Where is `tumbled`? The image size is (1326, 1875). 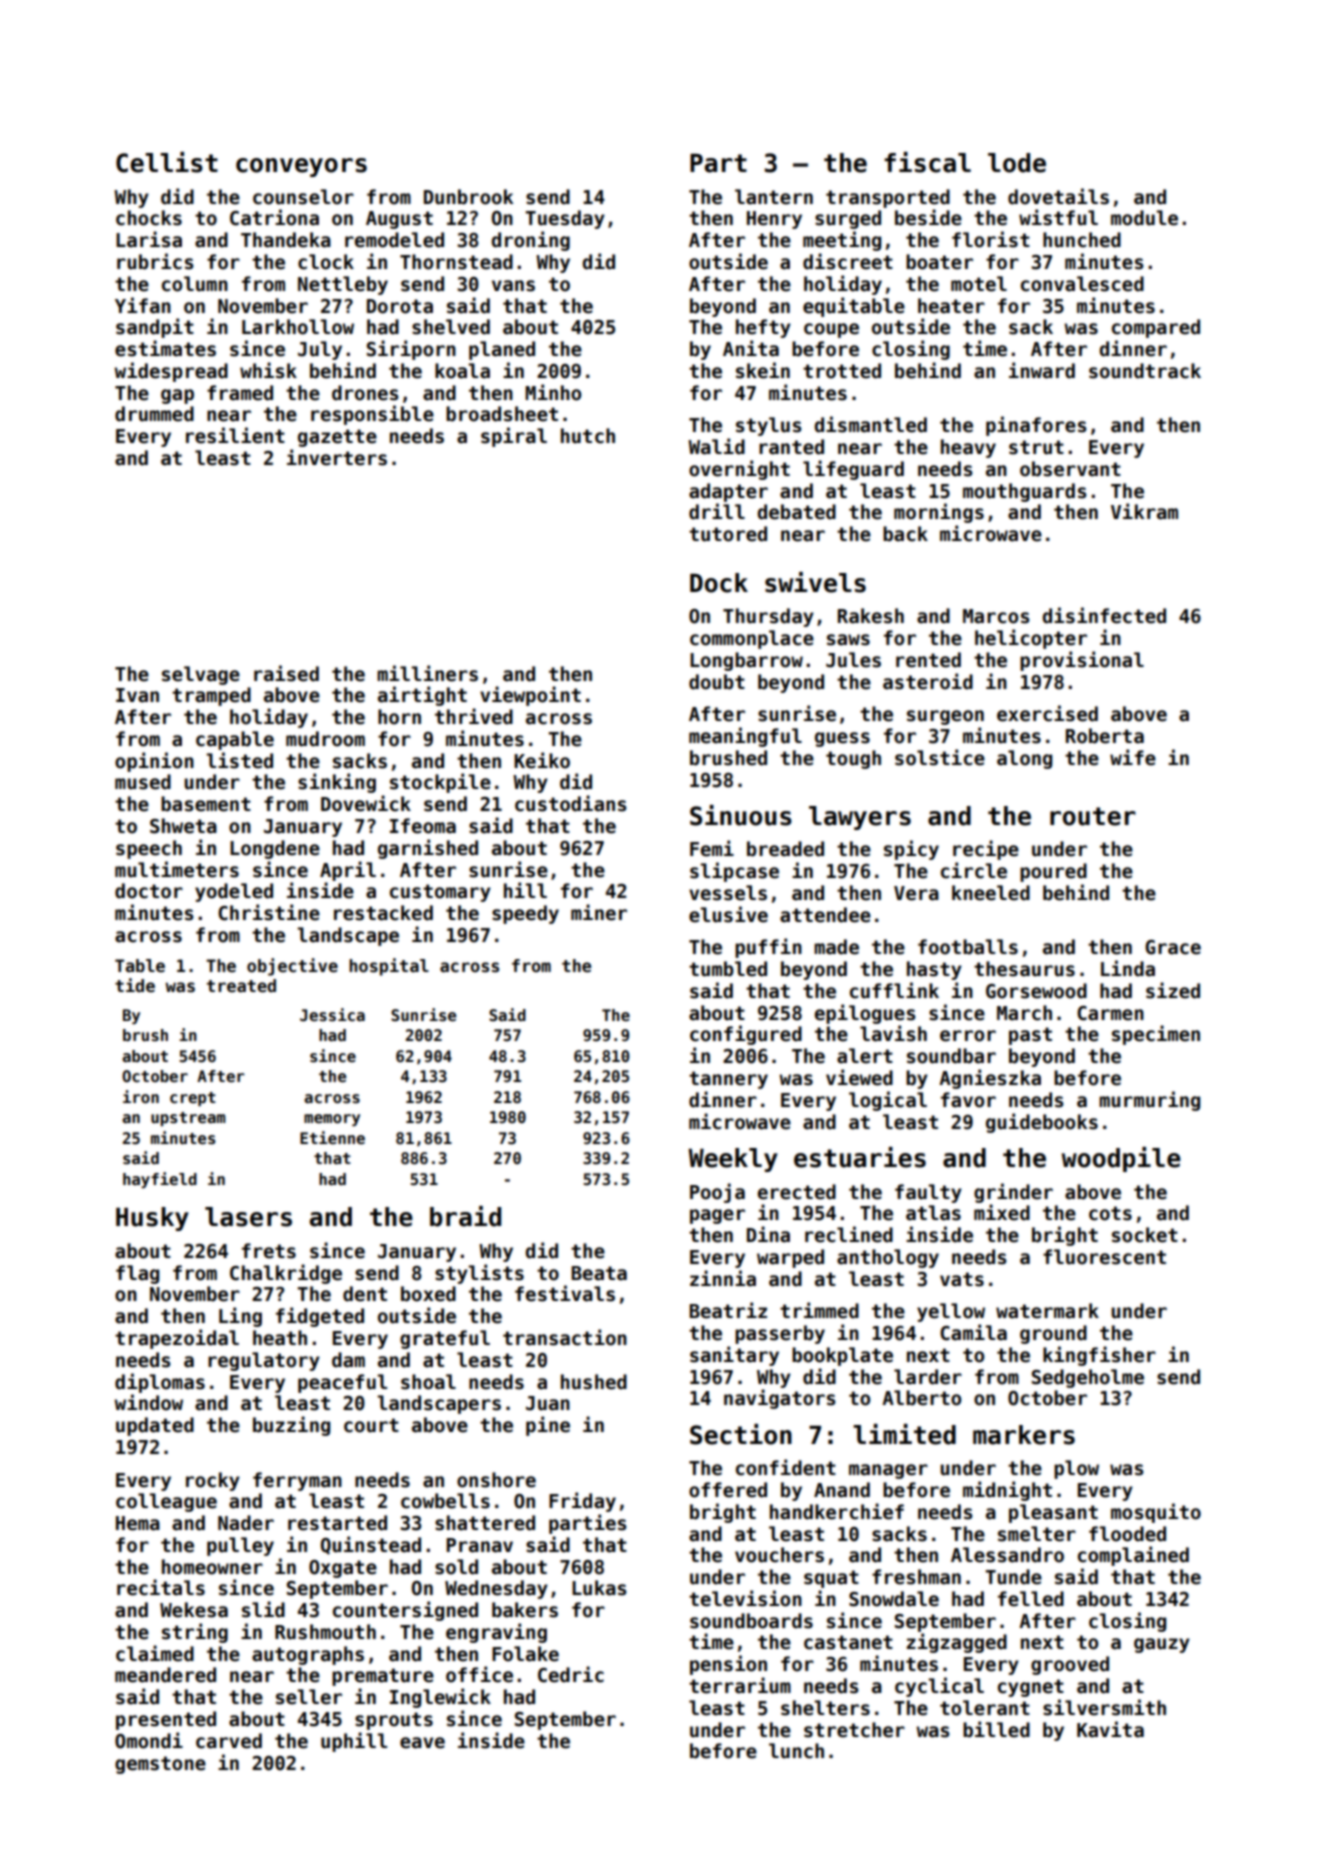 tumbled is located at coordinates (728, 969).
